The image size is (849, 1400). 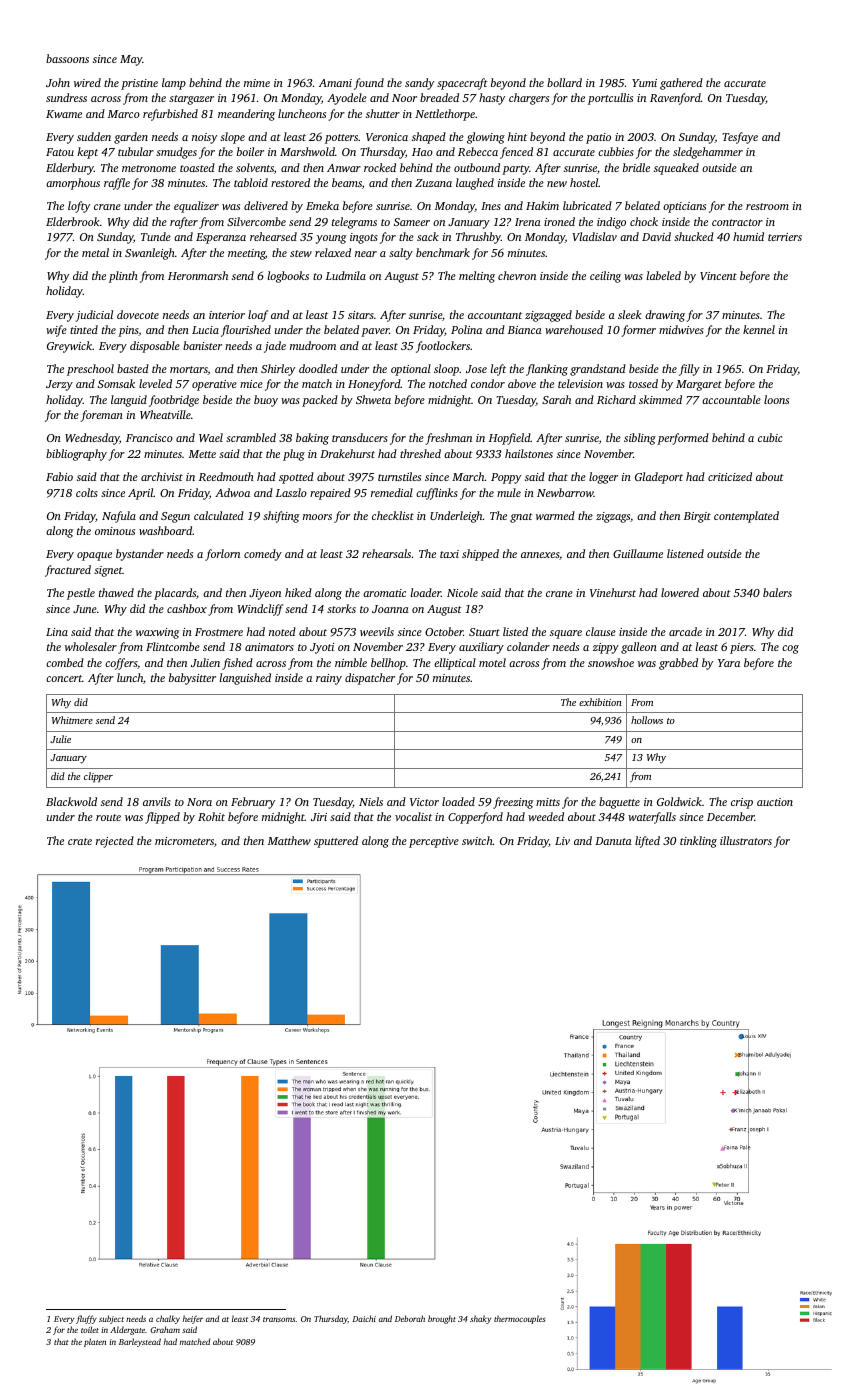 I want to click on dovecote, so click(x=138, y=314).
